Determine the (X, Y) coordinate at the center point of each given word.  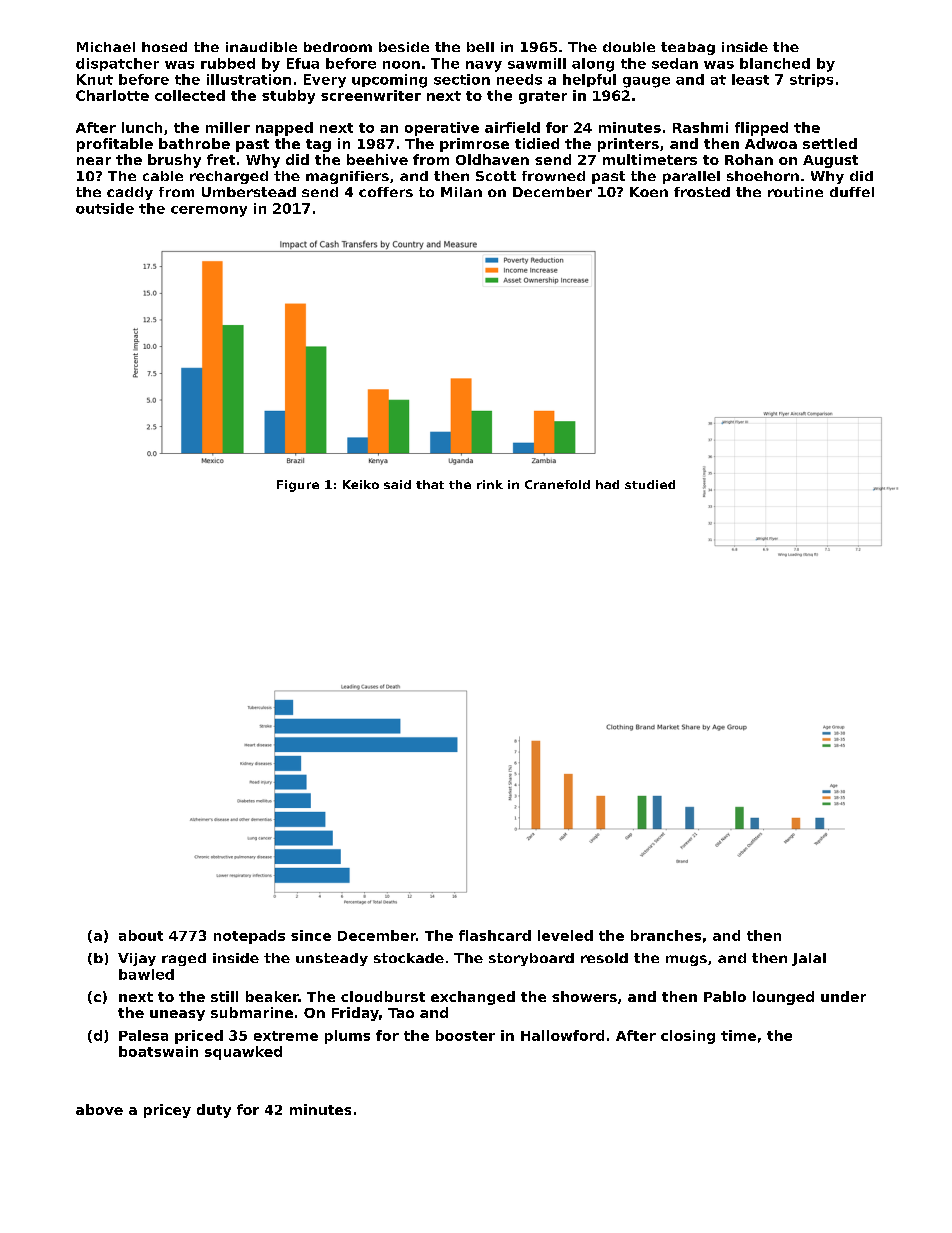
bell (480, 47)
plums (347, 1037)
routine (795, 192)
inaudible (261, 47)
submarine (252, 1012)
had (607, 484)
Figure (298, 486)
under (843, 996)
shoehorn (763, 176)
